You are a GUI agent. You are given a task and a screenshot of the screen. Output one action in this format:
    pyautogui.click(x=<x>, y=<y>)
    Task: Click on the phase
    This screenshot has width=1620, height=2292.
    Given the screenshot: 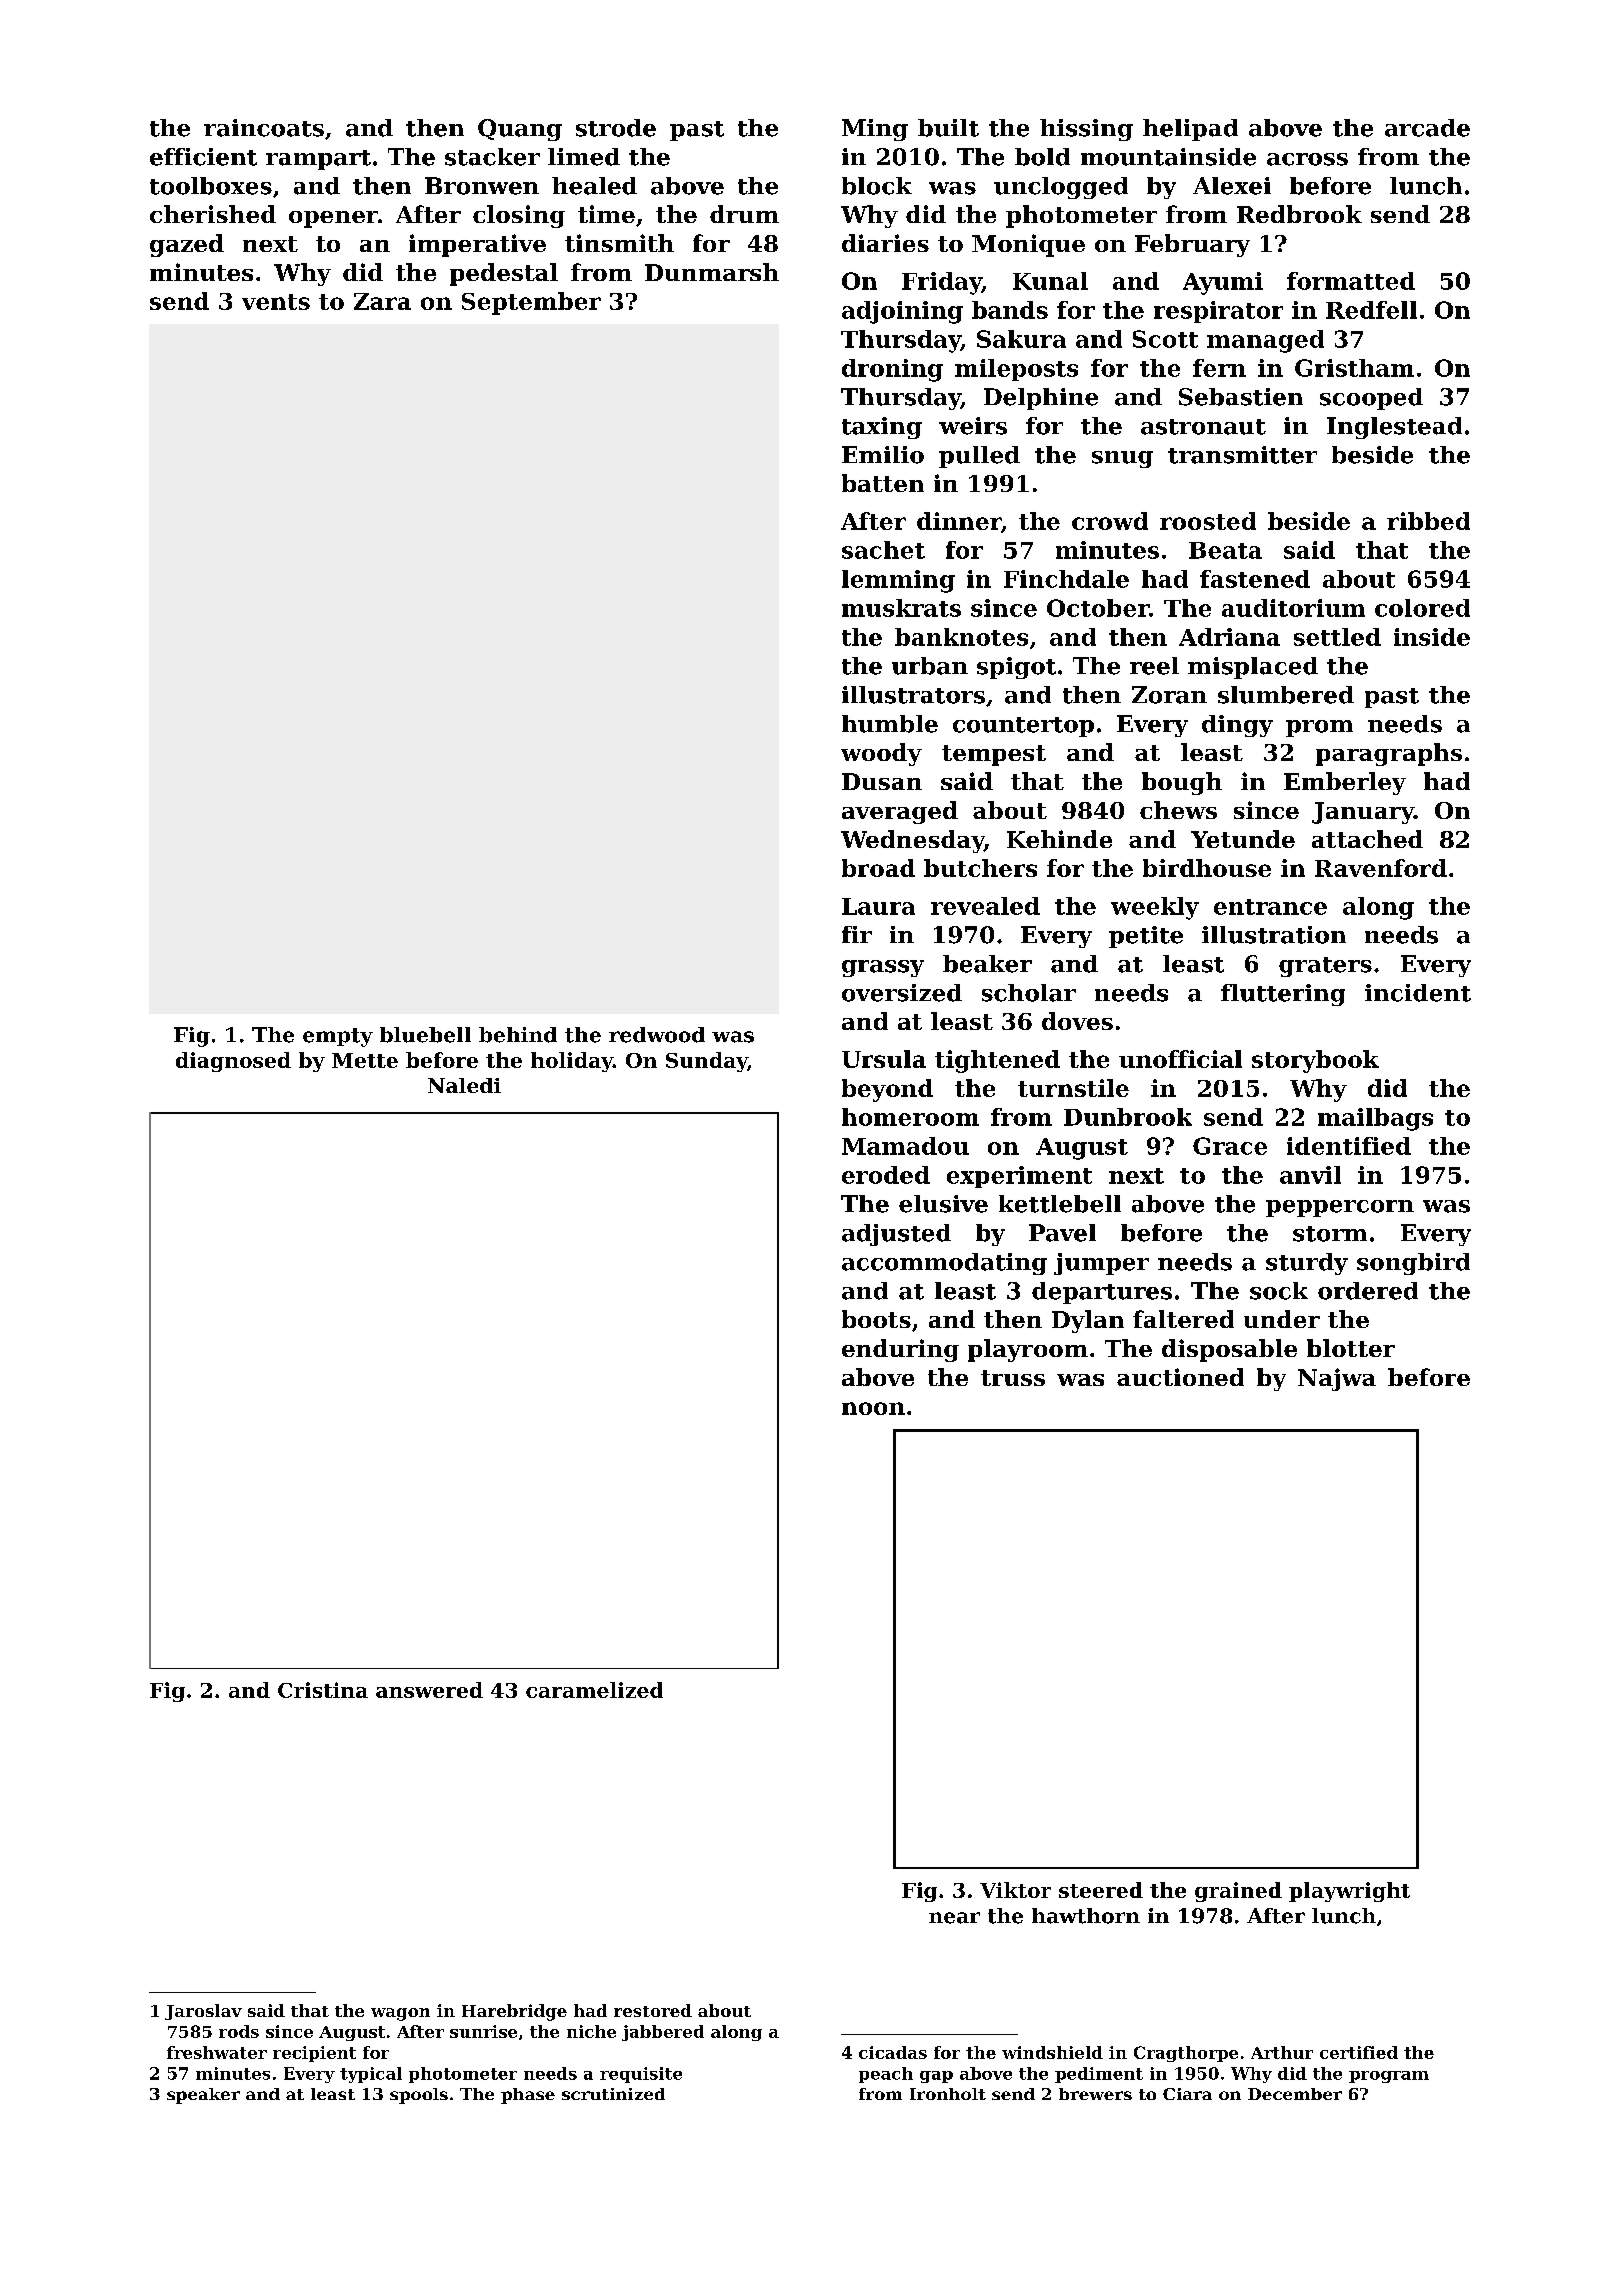 What is the action you would take?
    pyautogui.click(x=528, y=2096)
